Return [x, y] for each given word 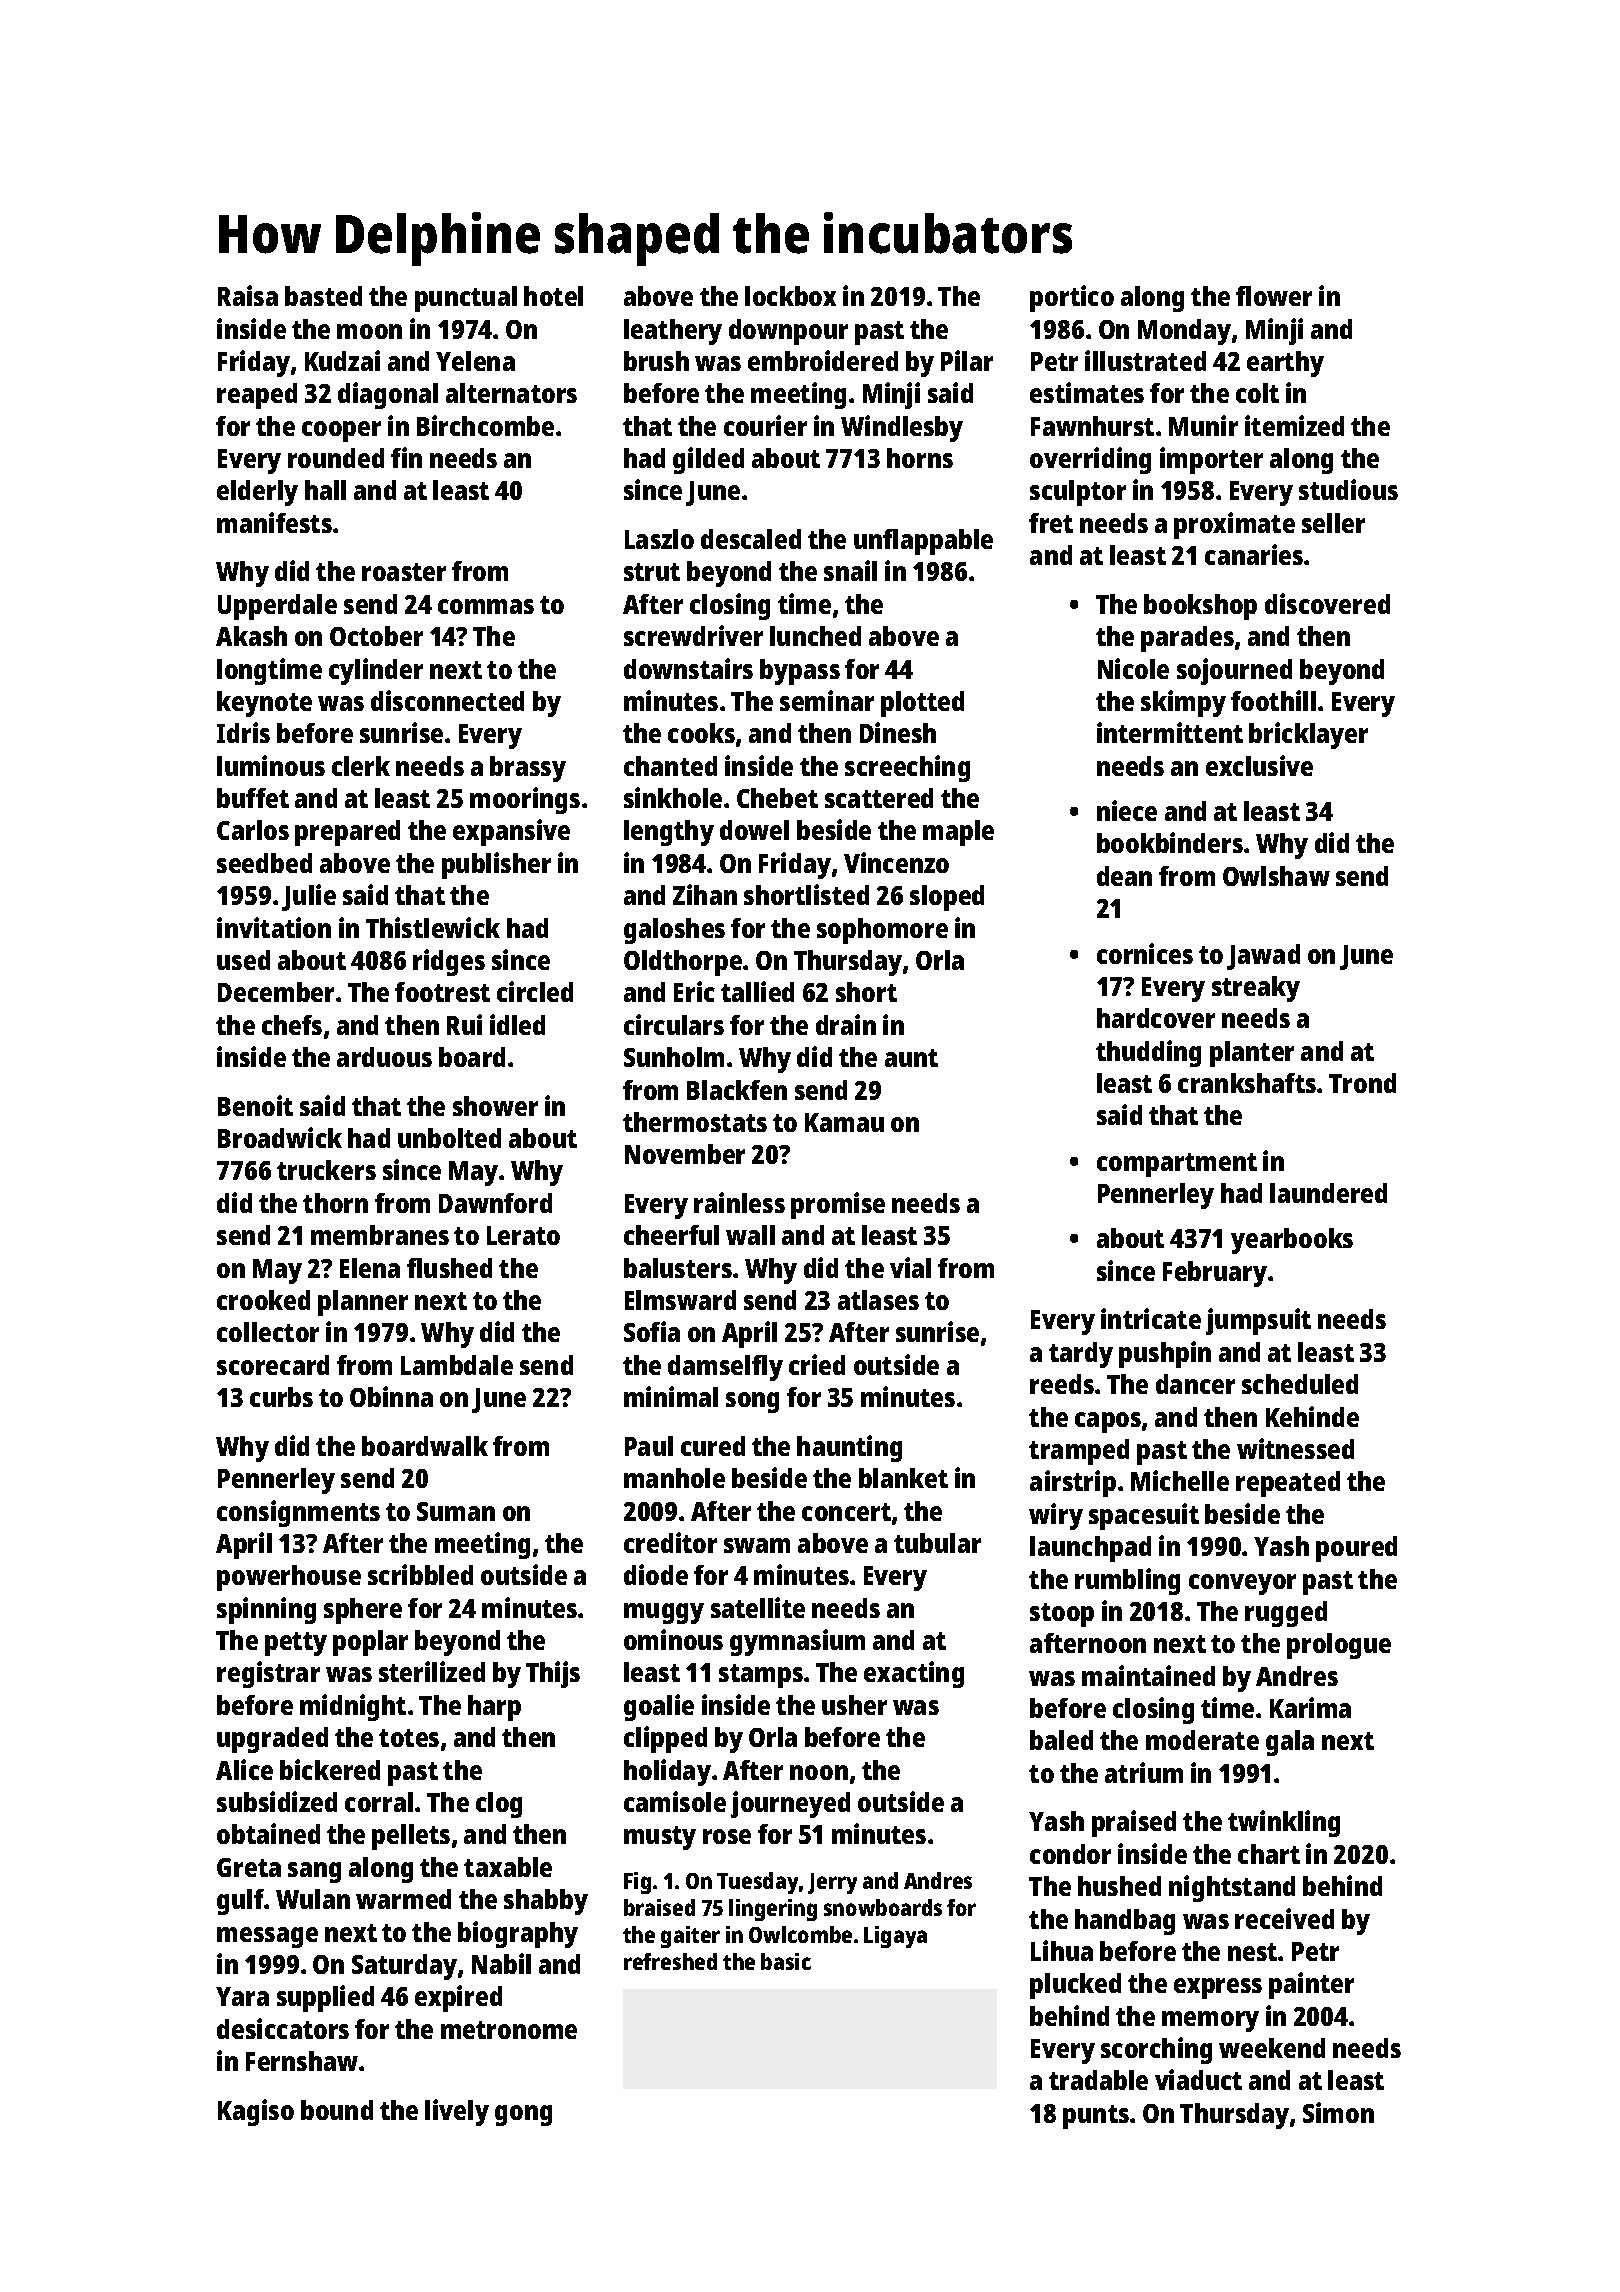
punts [1096, 2117]
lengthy [669, 833]
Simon [1338, 2112]
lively [457, 2112]
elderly [257, 493]
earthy [1285, 364]
